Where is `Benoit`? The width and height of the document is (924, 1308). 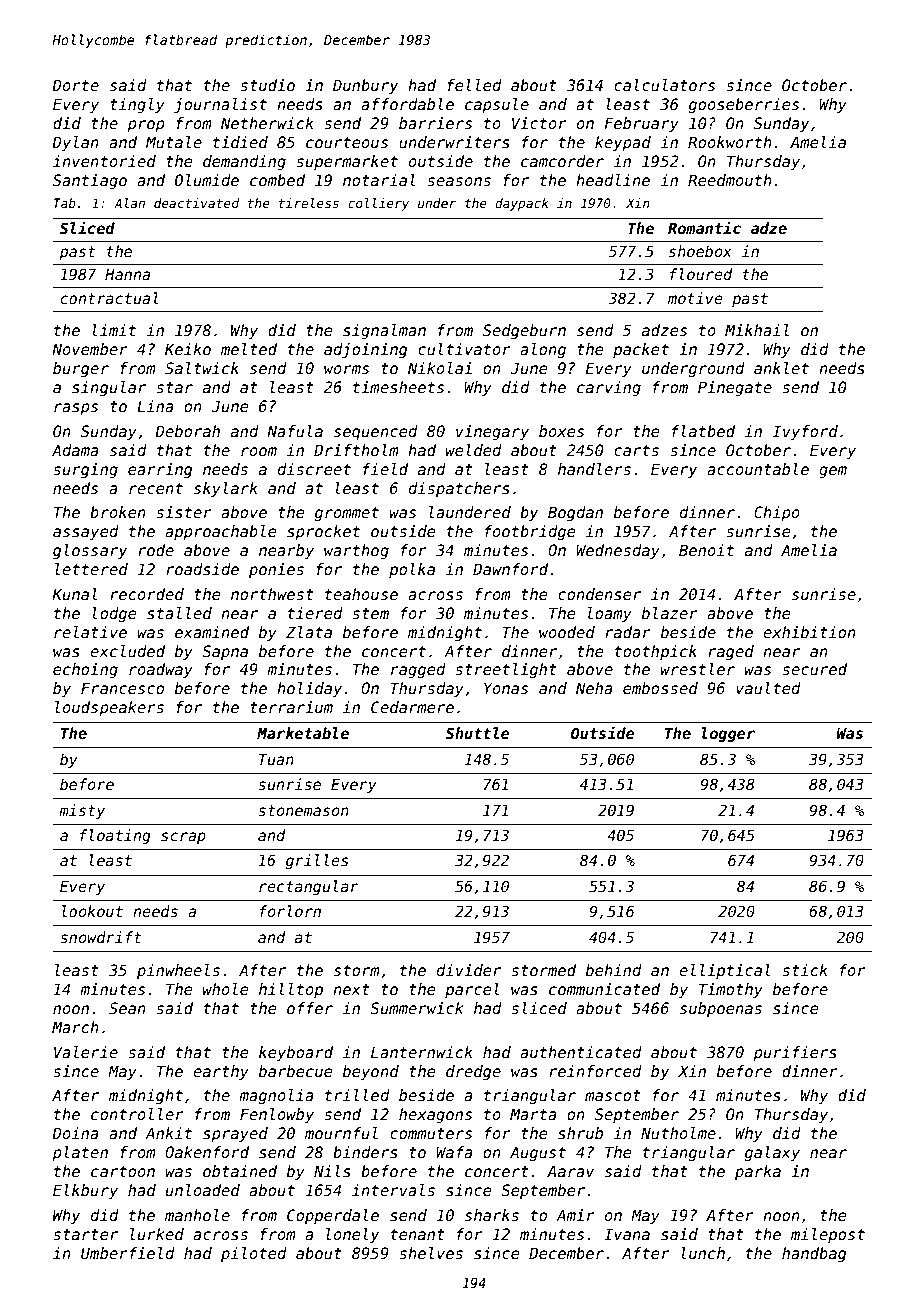
Benoit is located at coordinates (706, 550).
